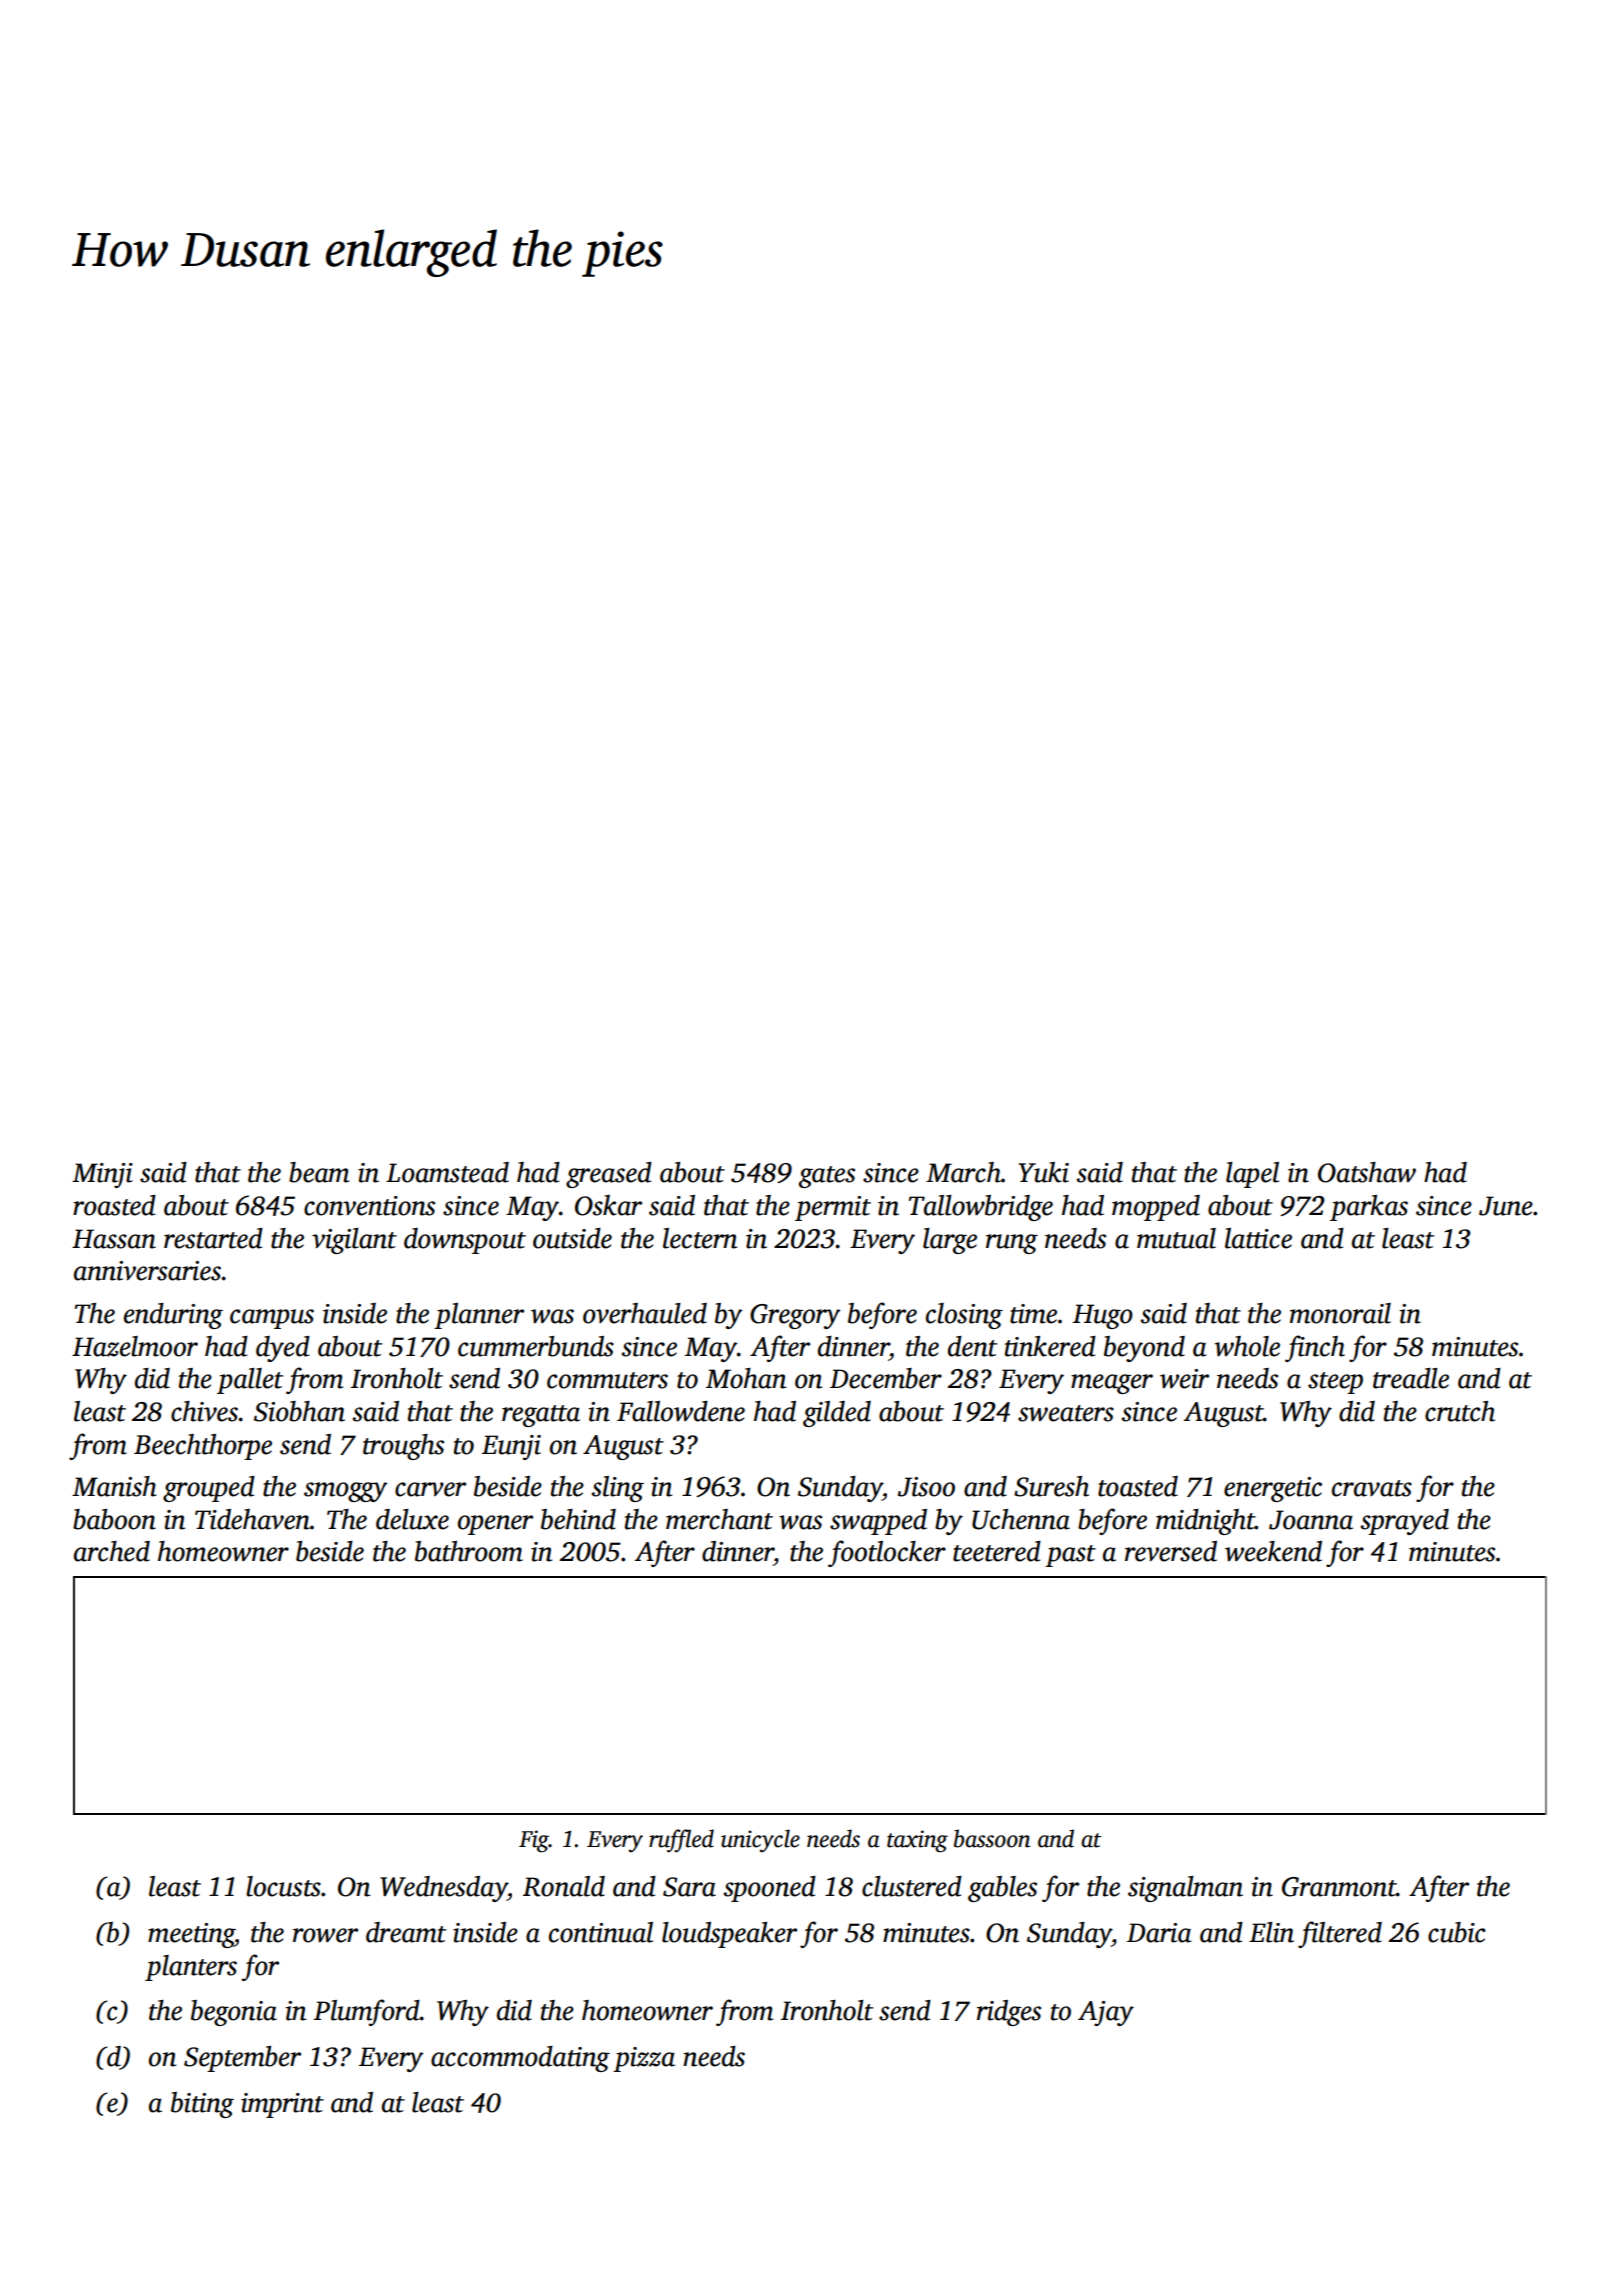  I want to click on energetic, so click(1273, 1489).
